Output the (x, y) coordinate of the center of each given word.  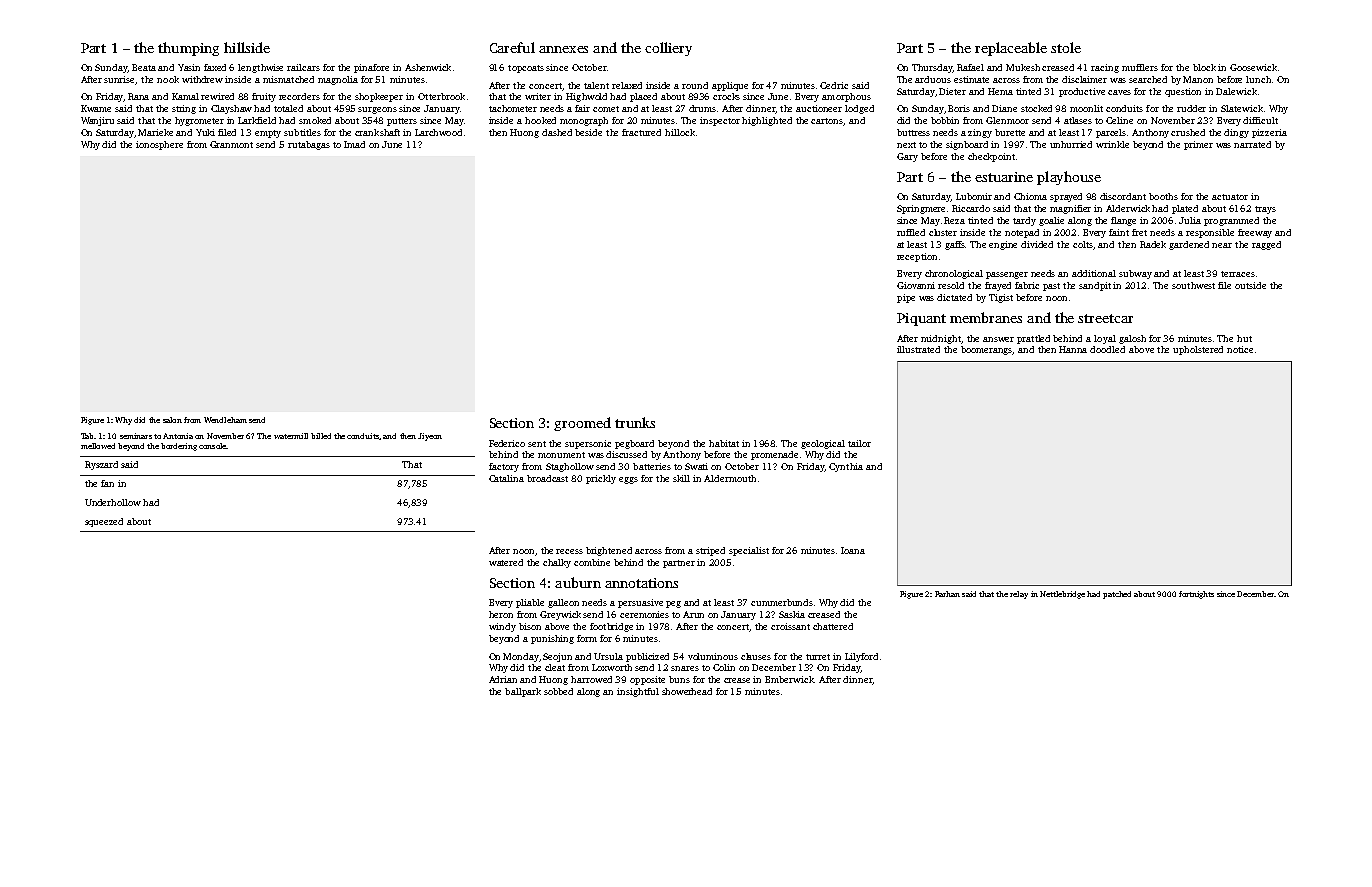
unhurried (1071, 144)
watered (506, 562)
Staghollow (570, 467)
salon (172, 420)
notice (1240, 349)
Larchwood (438, 132)
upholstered (1198, 350)
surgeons (377, 110)
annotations (641, 583)
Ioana (853, 550)
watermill (291, 436)
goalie (1051, 221)
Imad (354, 144)
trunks (635, 422)
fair (582, 108)
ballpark (523, 692)
